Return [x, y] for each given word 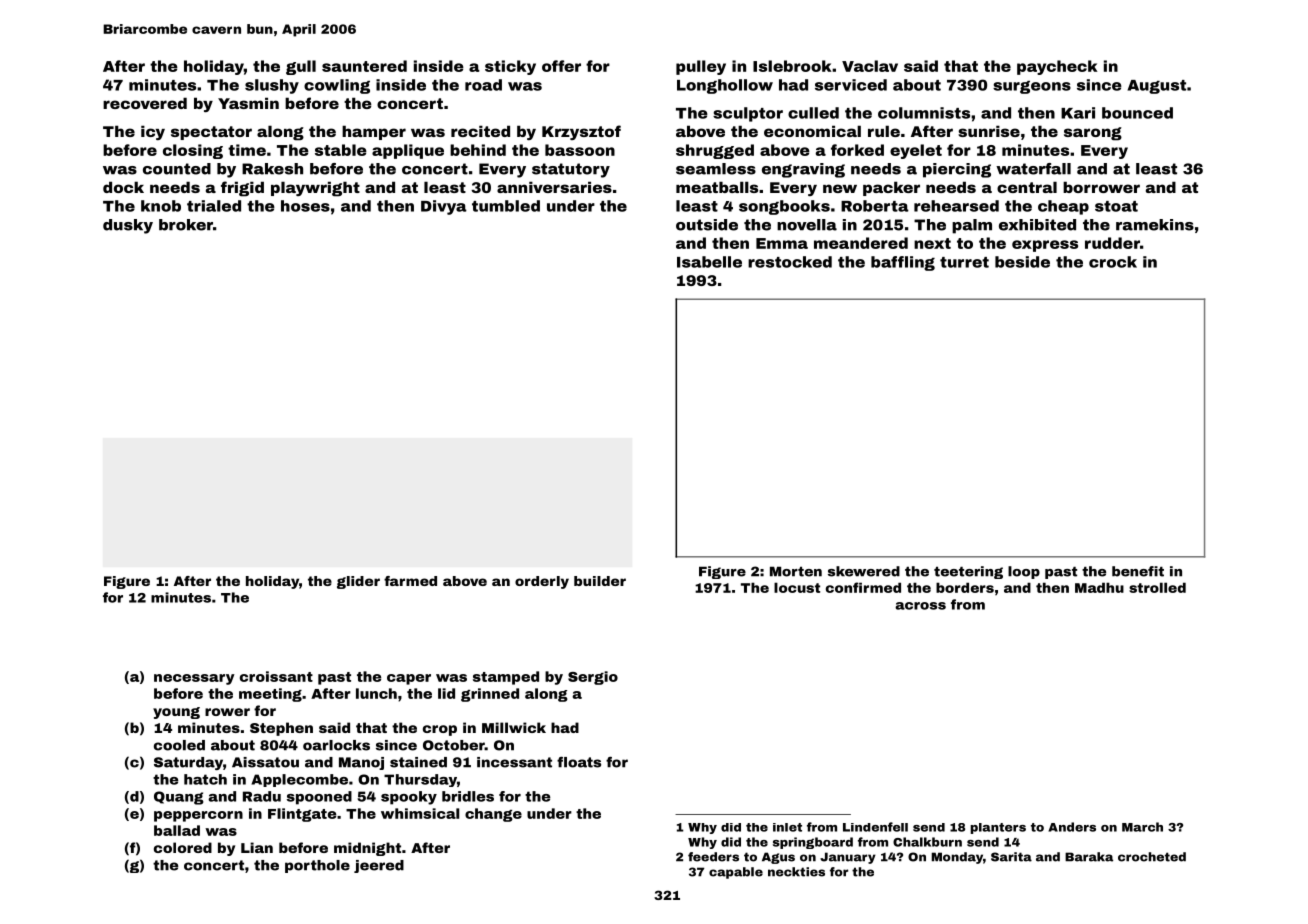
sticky [510, 67]
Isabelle [709, 262]
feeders [713, 857]
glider [358, 582]
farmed [410, 581]
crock [1113, 262]
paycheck [1057, 67]
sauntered [364, 66]
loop [1024, 572]
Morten [796, 571]
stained [418, 762]
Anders [1072, 827]
